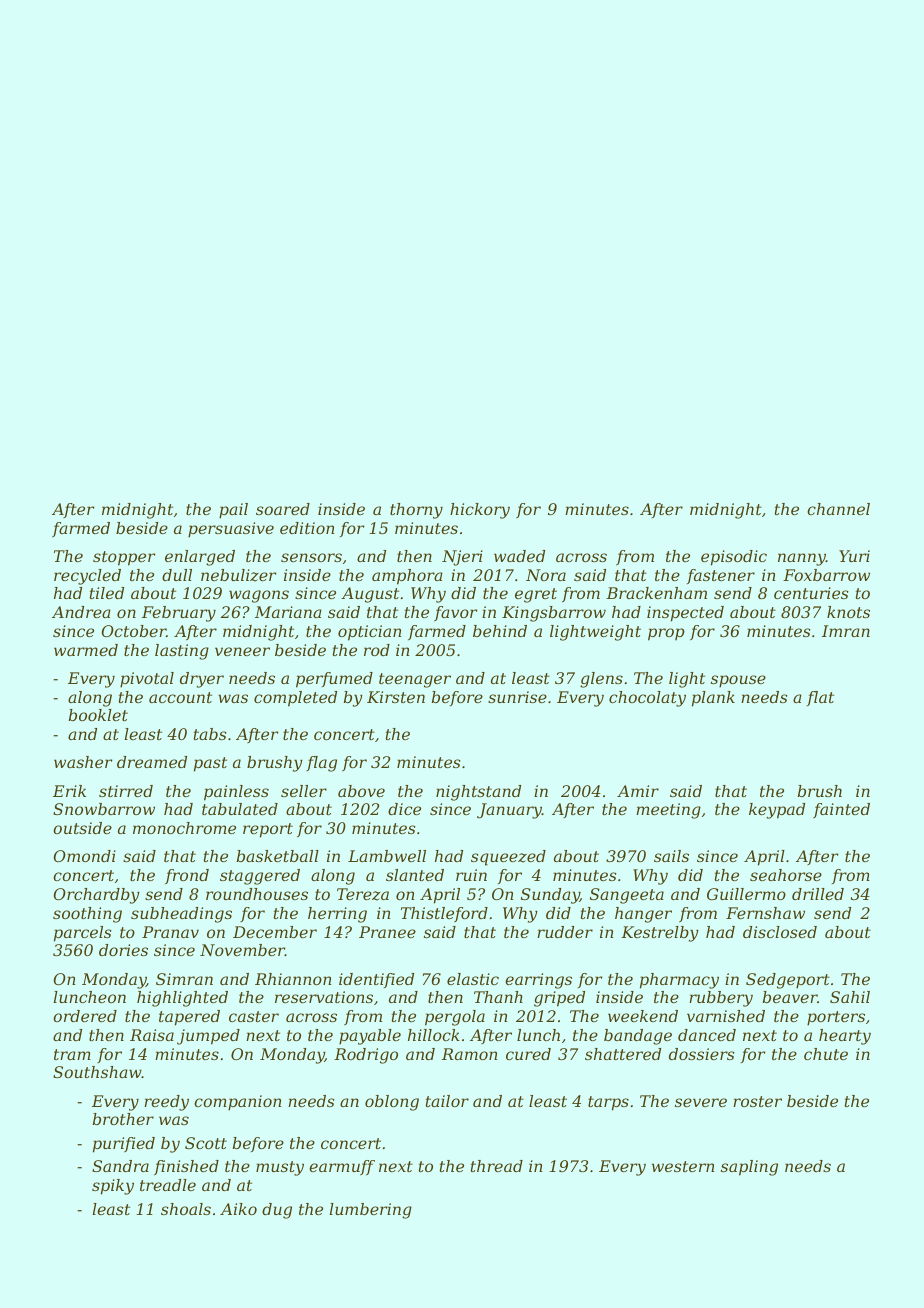 The image size is (924, 1308). What do you see at coordinates (259, 596) in the document?
I see `wagons` at bounding box center [259, 596].
